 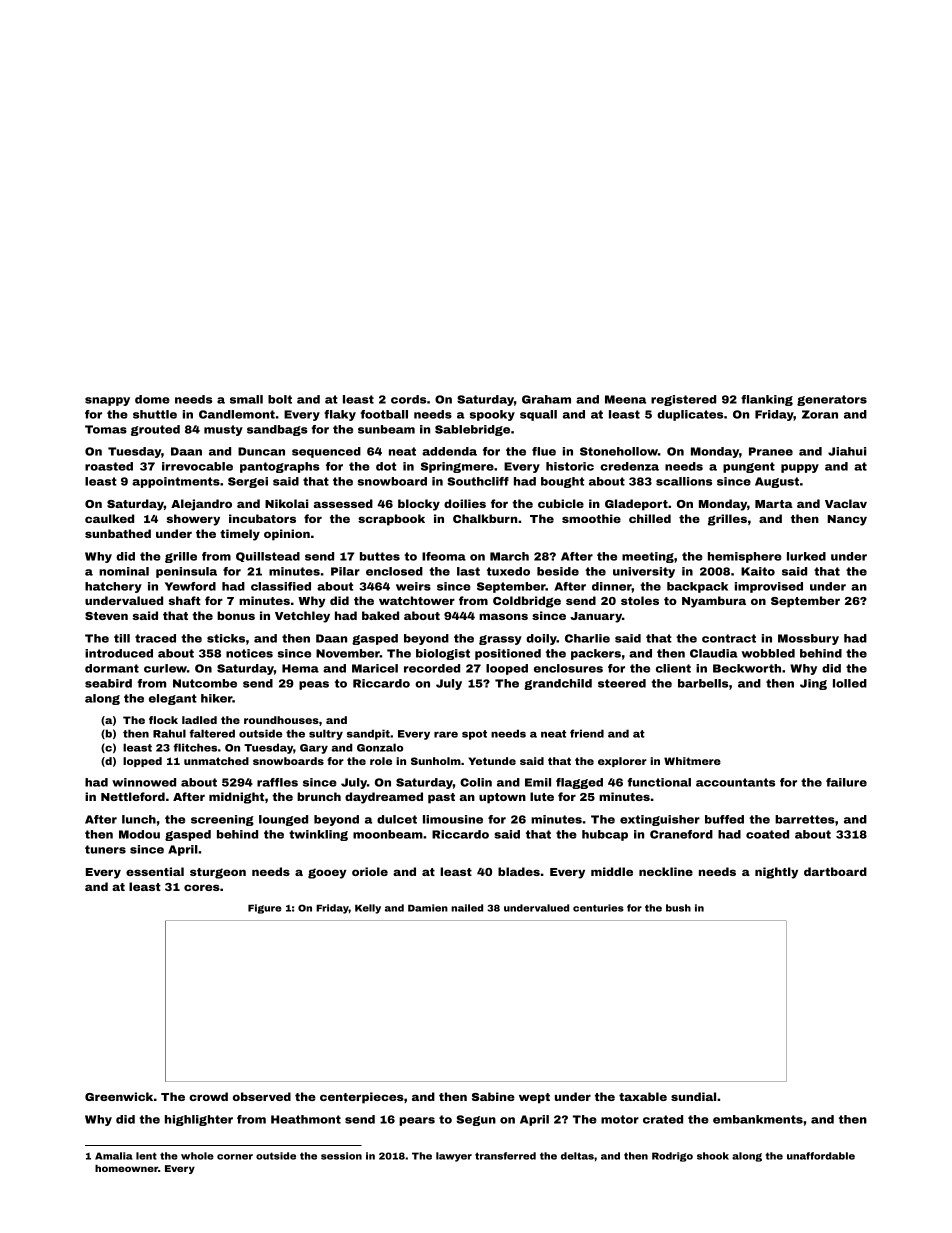 What do you see at coordinates (408, 399) in the screenshot?
I see `cords` at bounding box center [408, 399].
